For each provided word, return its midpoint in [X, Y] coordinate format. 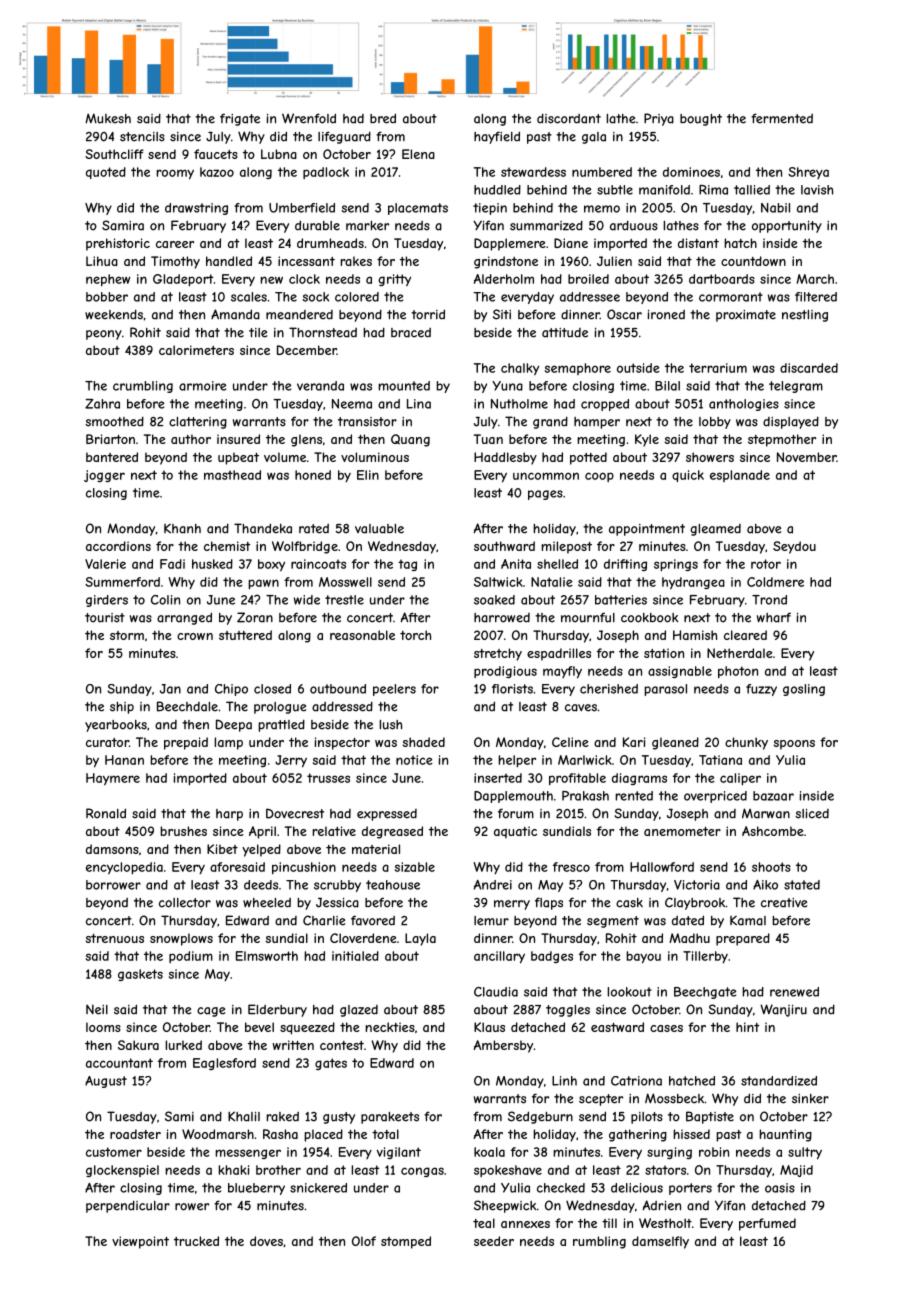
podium [191, 957]
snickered [318, 1188]
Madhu [689, 938]
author [191, 439]
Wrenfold [309, 118]
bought [701, 120]
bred [383, 118]
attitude [565, 333]
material [376, 849]
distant [698, 243]
